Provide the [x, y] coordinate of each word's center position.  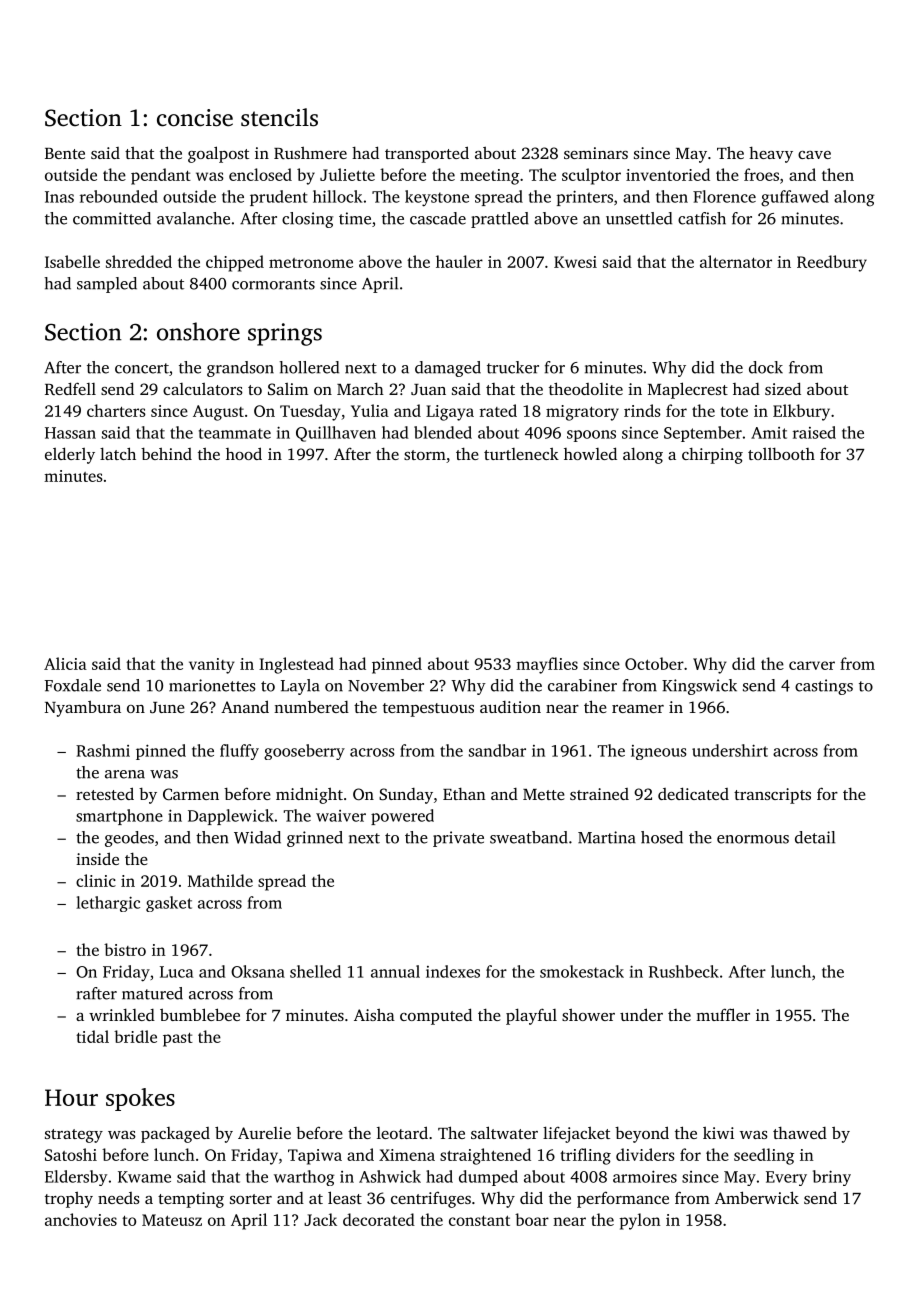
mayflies [547, 665]
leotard [402, 1132]
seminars [596, 153]
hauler [459, 261]
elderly [70, 455]
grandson [240, 369]
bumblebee [200, 1014]
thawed [800, 1133]
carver [812, 665]
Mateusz [172, 1220]
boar [532, 1219]
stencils [279, 117]
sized [783, 388]
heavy [771, 155]
